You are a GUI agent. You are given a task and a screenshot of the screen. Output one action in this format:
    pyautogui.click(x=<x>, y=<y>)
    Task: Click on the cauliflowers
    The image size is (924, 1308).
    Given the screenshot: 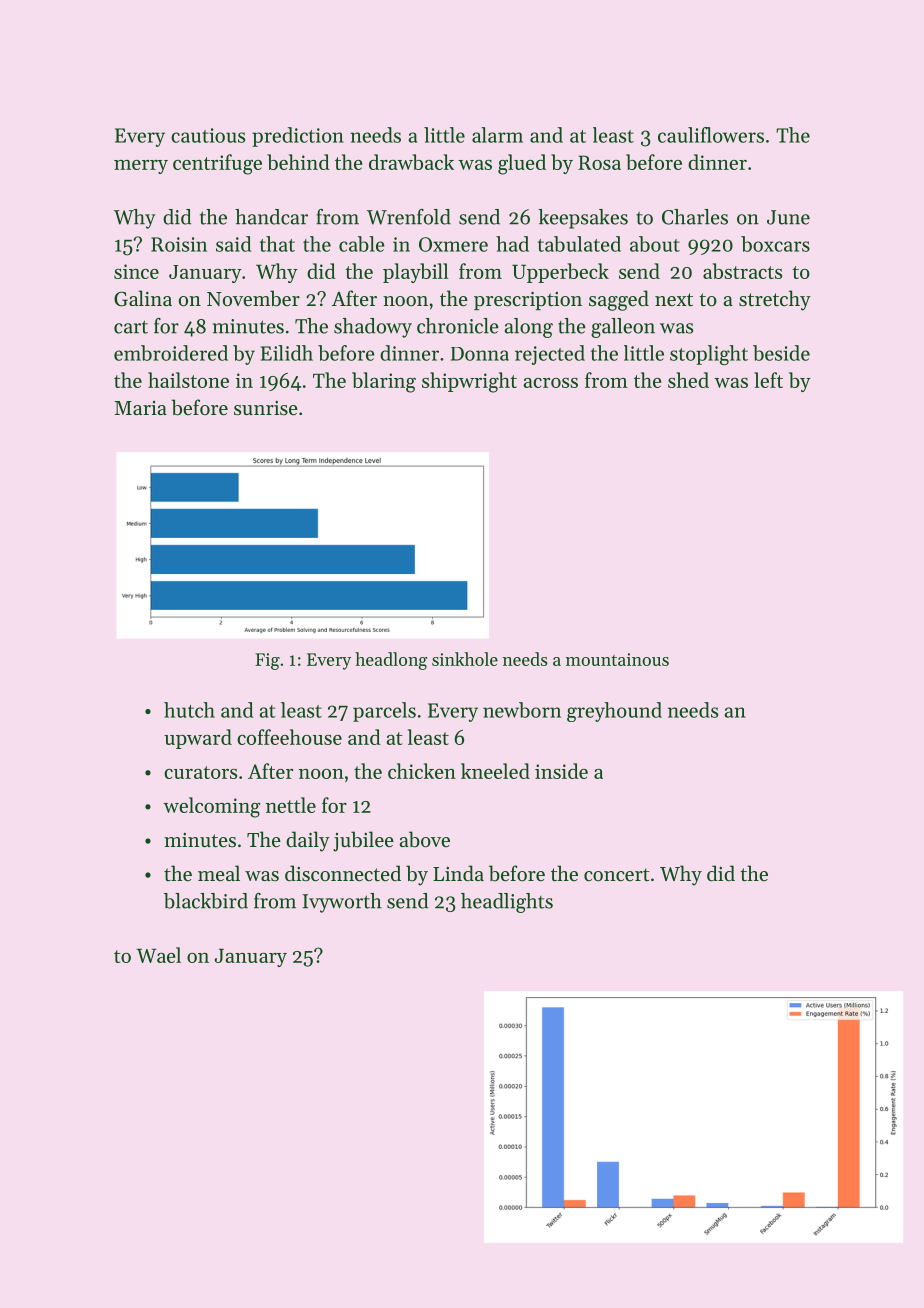 What is the action you would take?
    pyautogui.click(x=711, y=135)
